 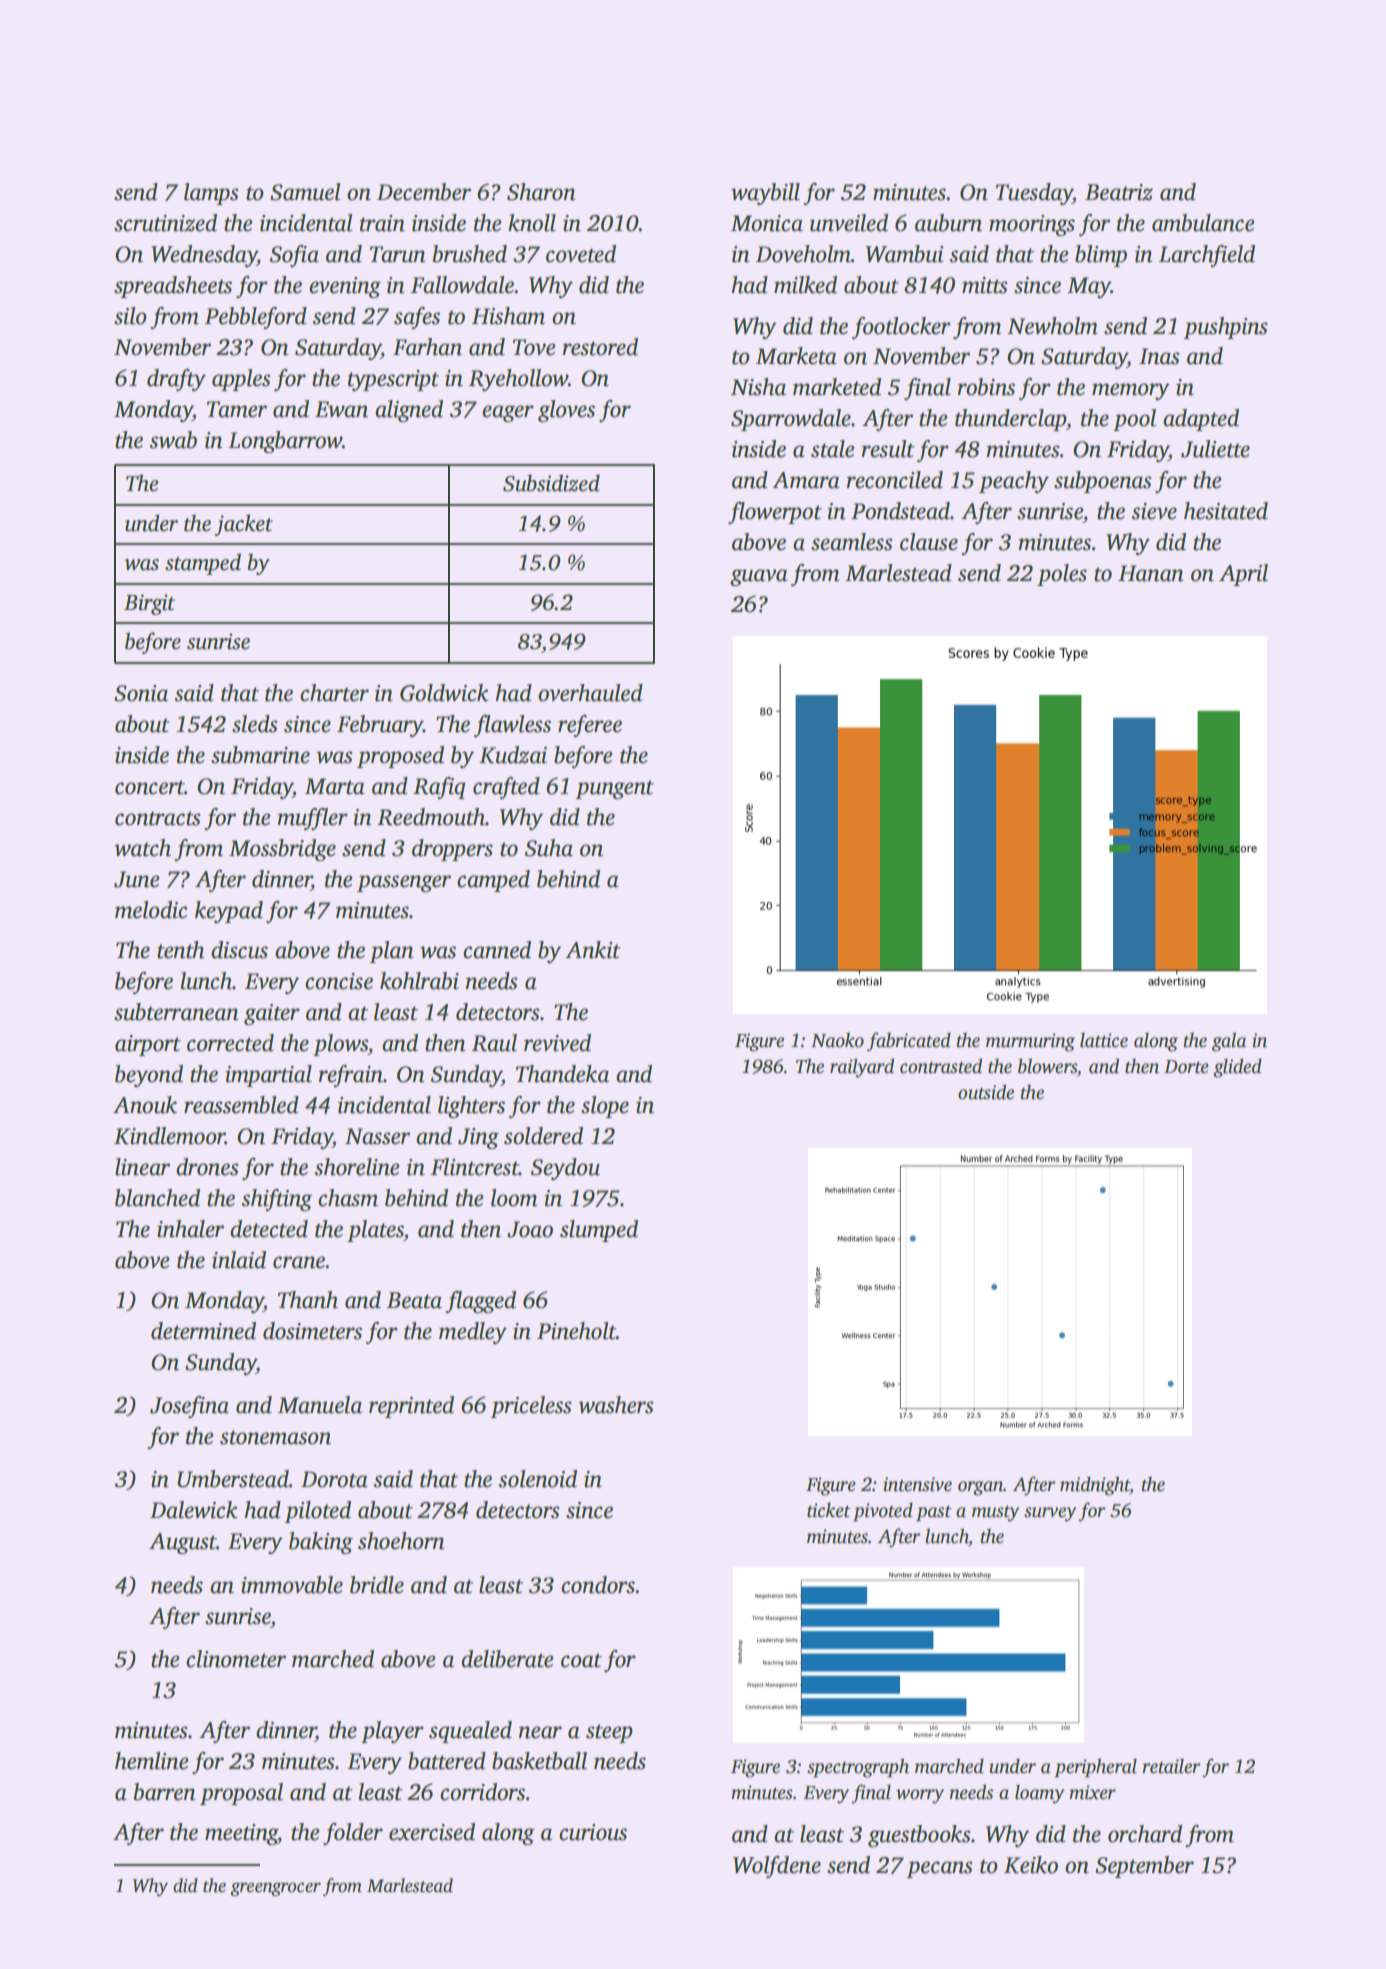 I want to click on seamless, so click(x=852, y=542).
